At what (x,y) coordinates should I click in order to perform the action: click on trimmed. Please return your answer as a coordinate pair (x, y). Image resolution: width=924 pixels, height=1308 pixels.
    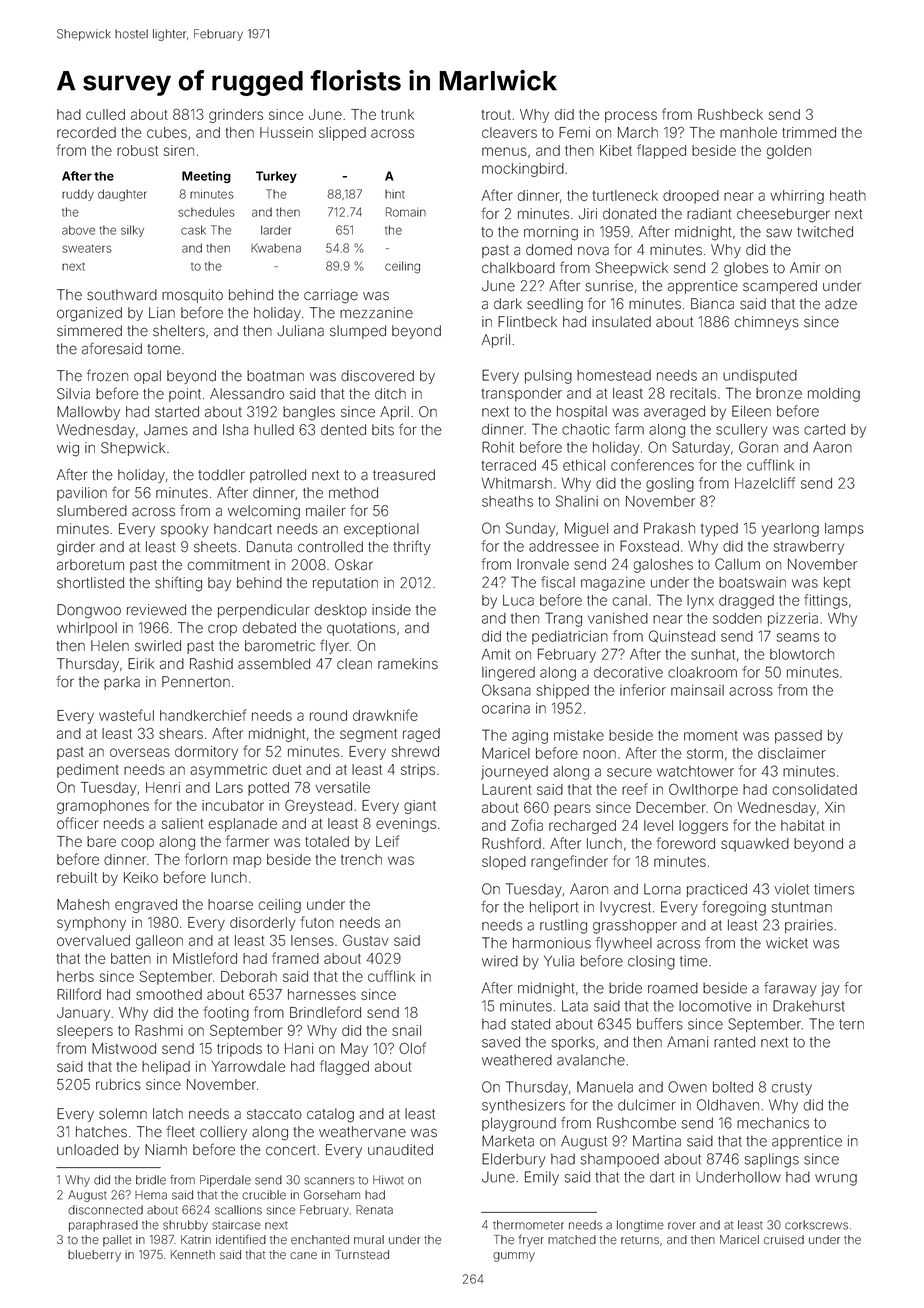
    Looking at the image, I should click on (809, 132).
